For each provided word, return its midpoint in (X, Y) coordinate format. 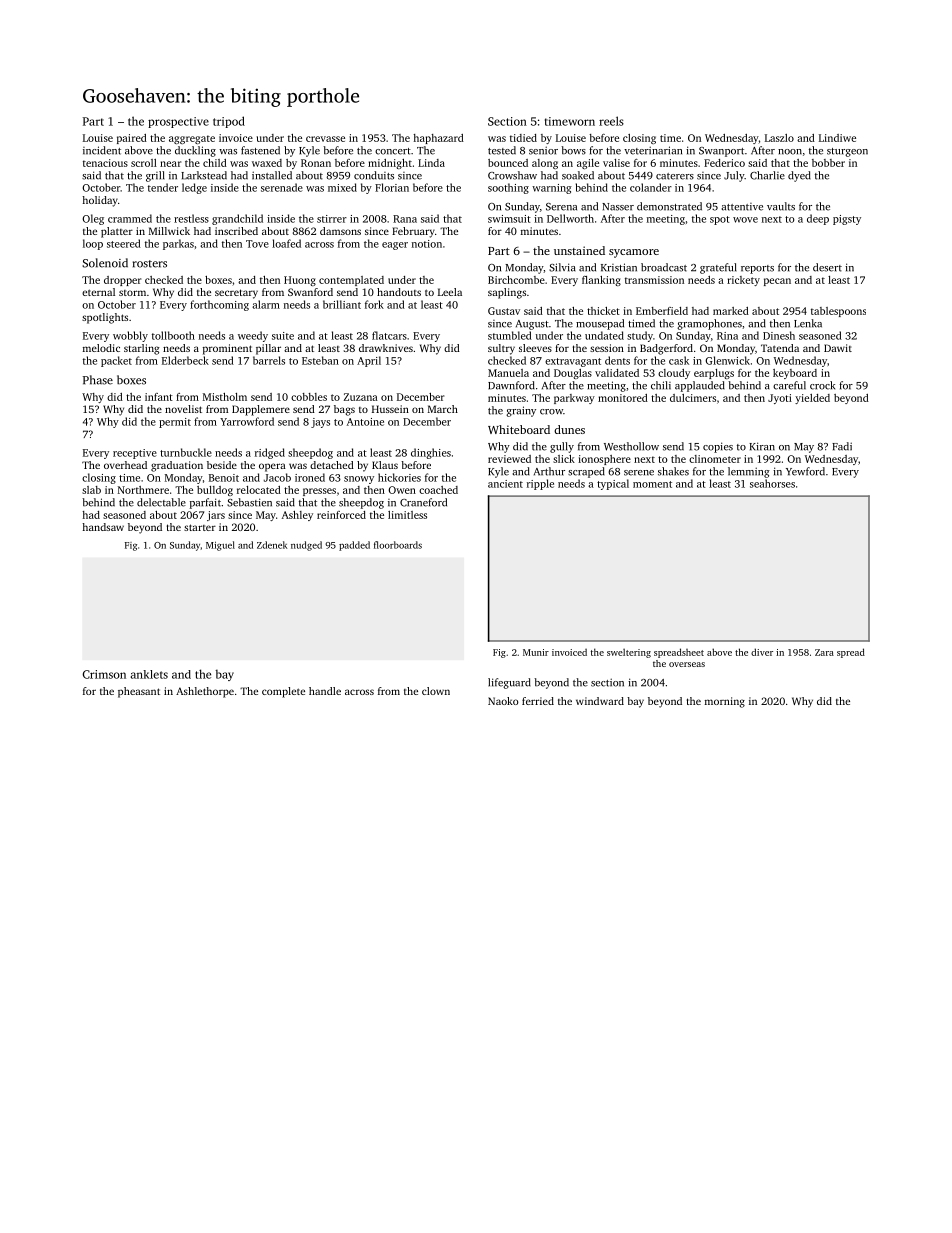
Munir (536, 652)
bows (573, 150)
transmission (654, 280)
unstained (579, 250)
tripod (229, 122)
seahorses (772, 483)
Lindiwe (837, 138)
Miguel (220, 546)
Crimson (104, 674)
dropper (122, 281)
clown (436, 691)
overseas (687, 664)
